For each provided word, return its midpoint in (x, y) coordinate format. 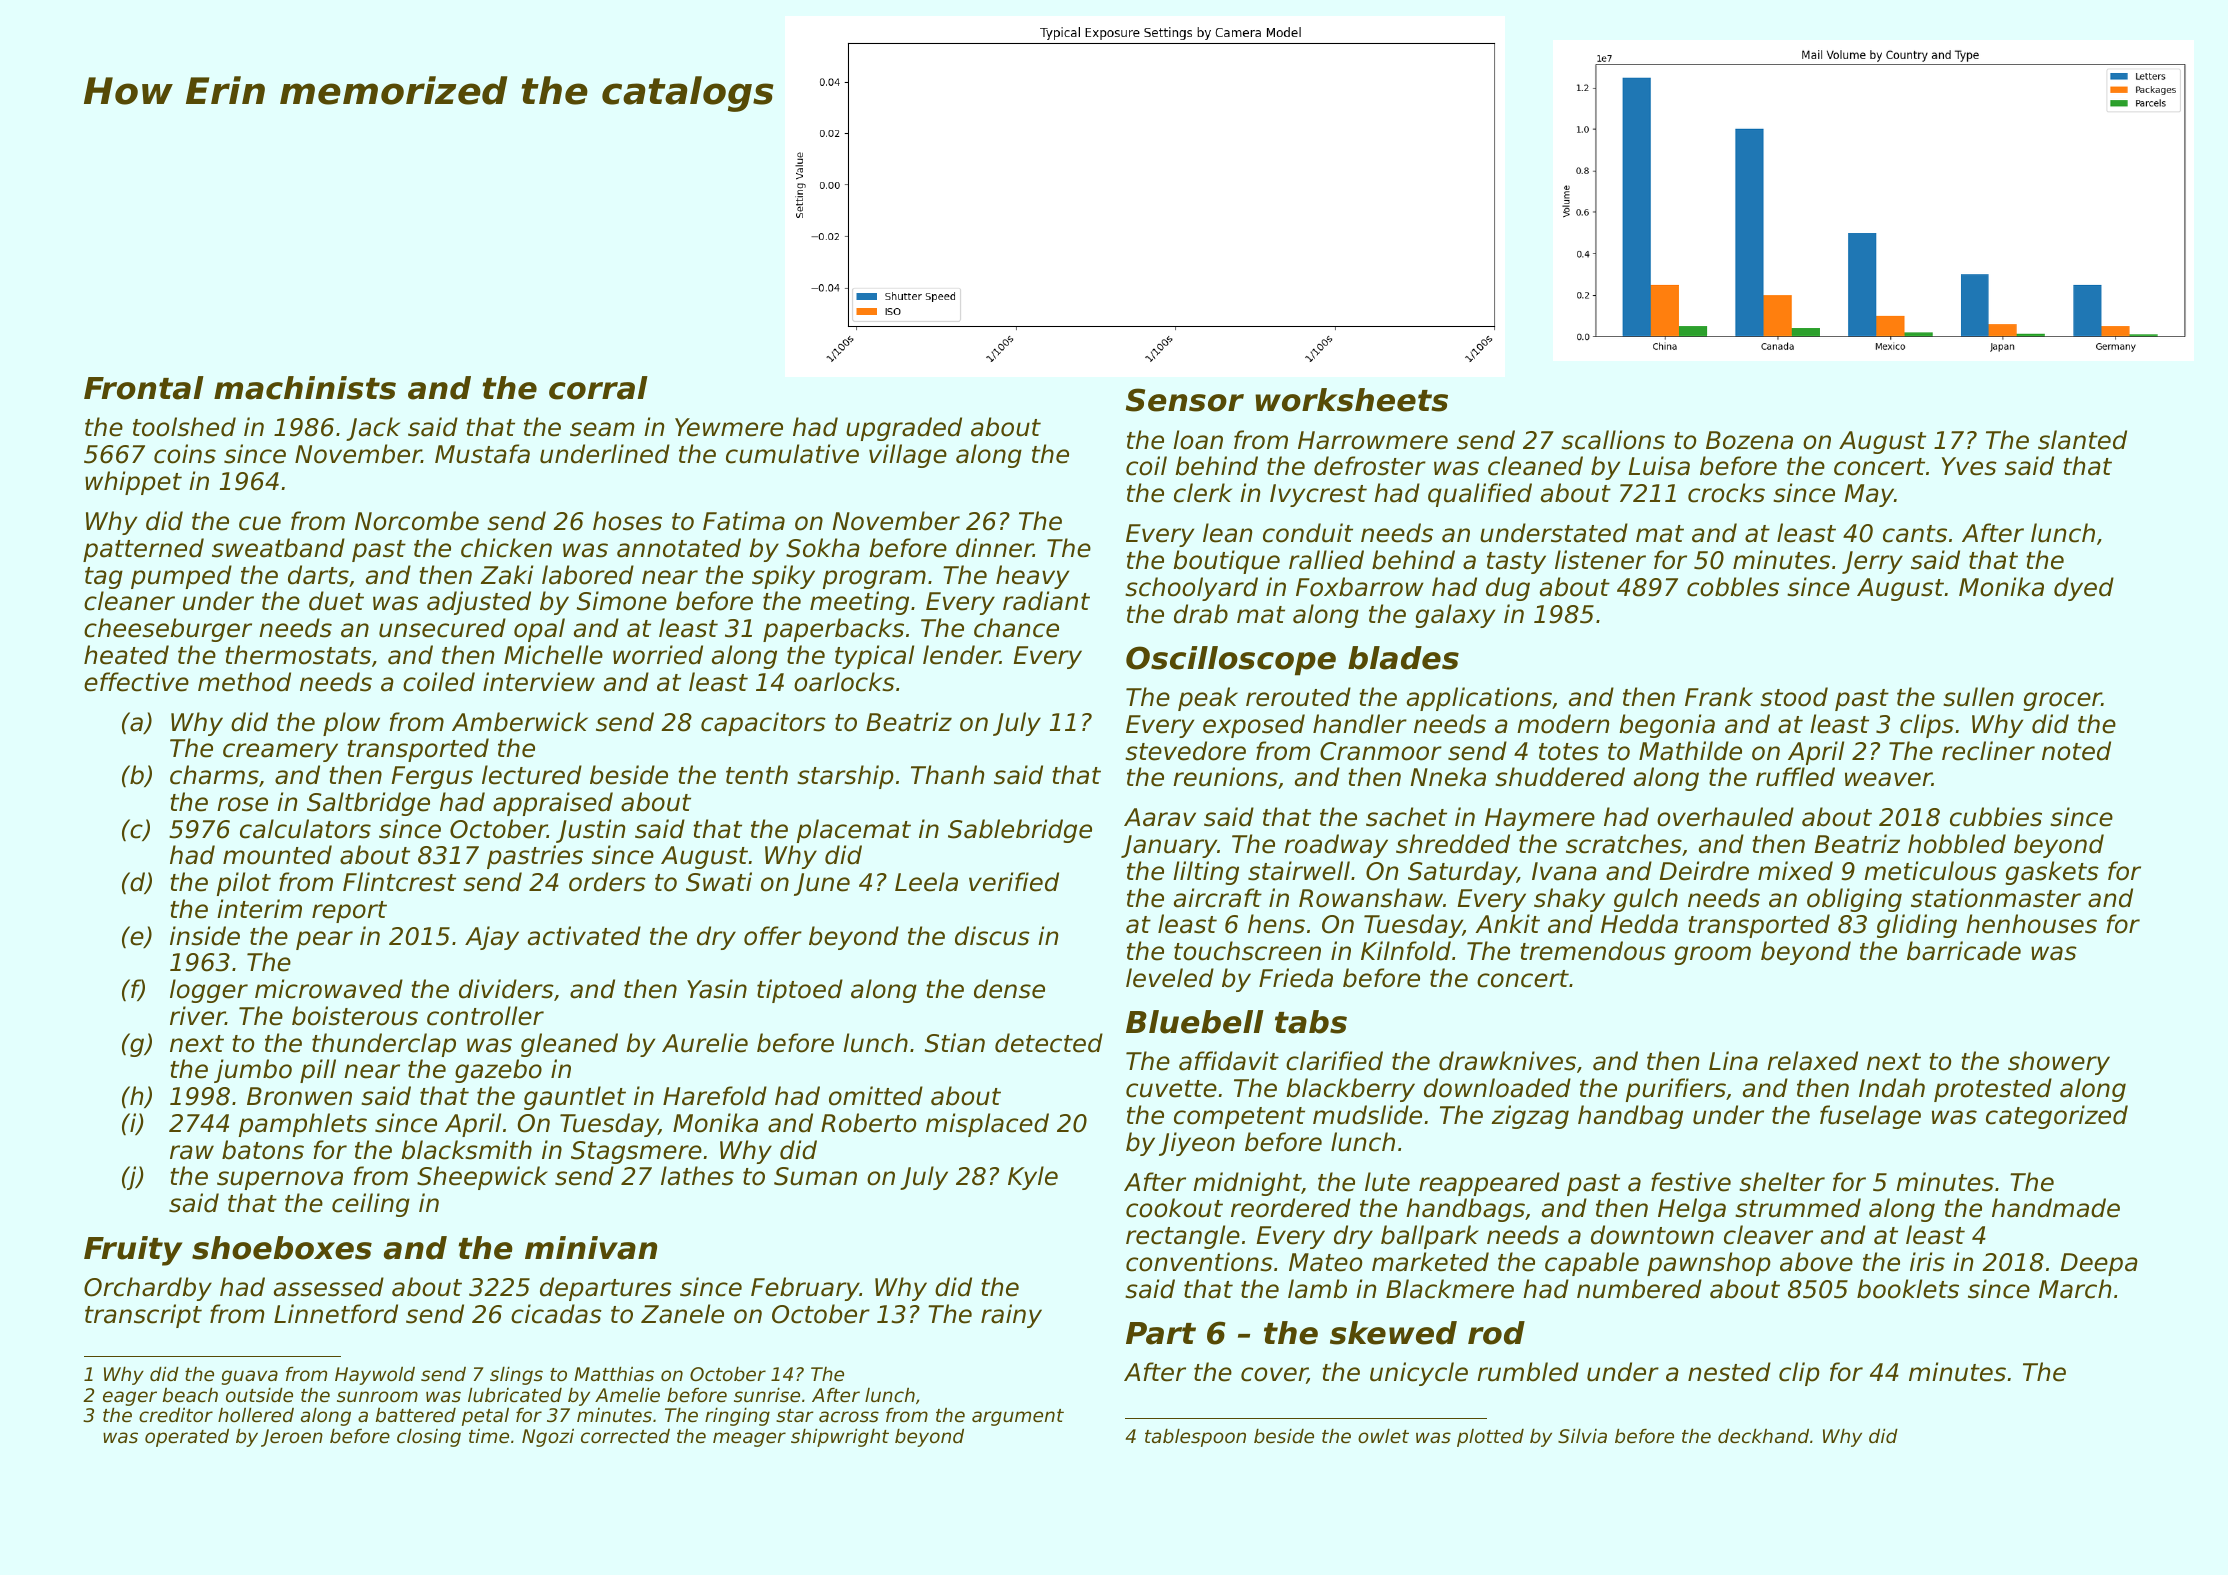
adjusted (479, 603)
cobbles (1733, 587)
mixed (1795, 871)
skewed (1393, 1333)
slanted (2082, 440)
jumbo (253, 1071)
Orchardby (148, 1289)
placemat (854, 831)
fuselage (1870, 1117)
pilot (244, 884)
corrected (625, 1436)
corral (598, 388)
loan (1198, 440)
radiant (1046, 601)
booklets (1908, 1289)
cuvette (1171, 1089)
